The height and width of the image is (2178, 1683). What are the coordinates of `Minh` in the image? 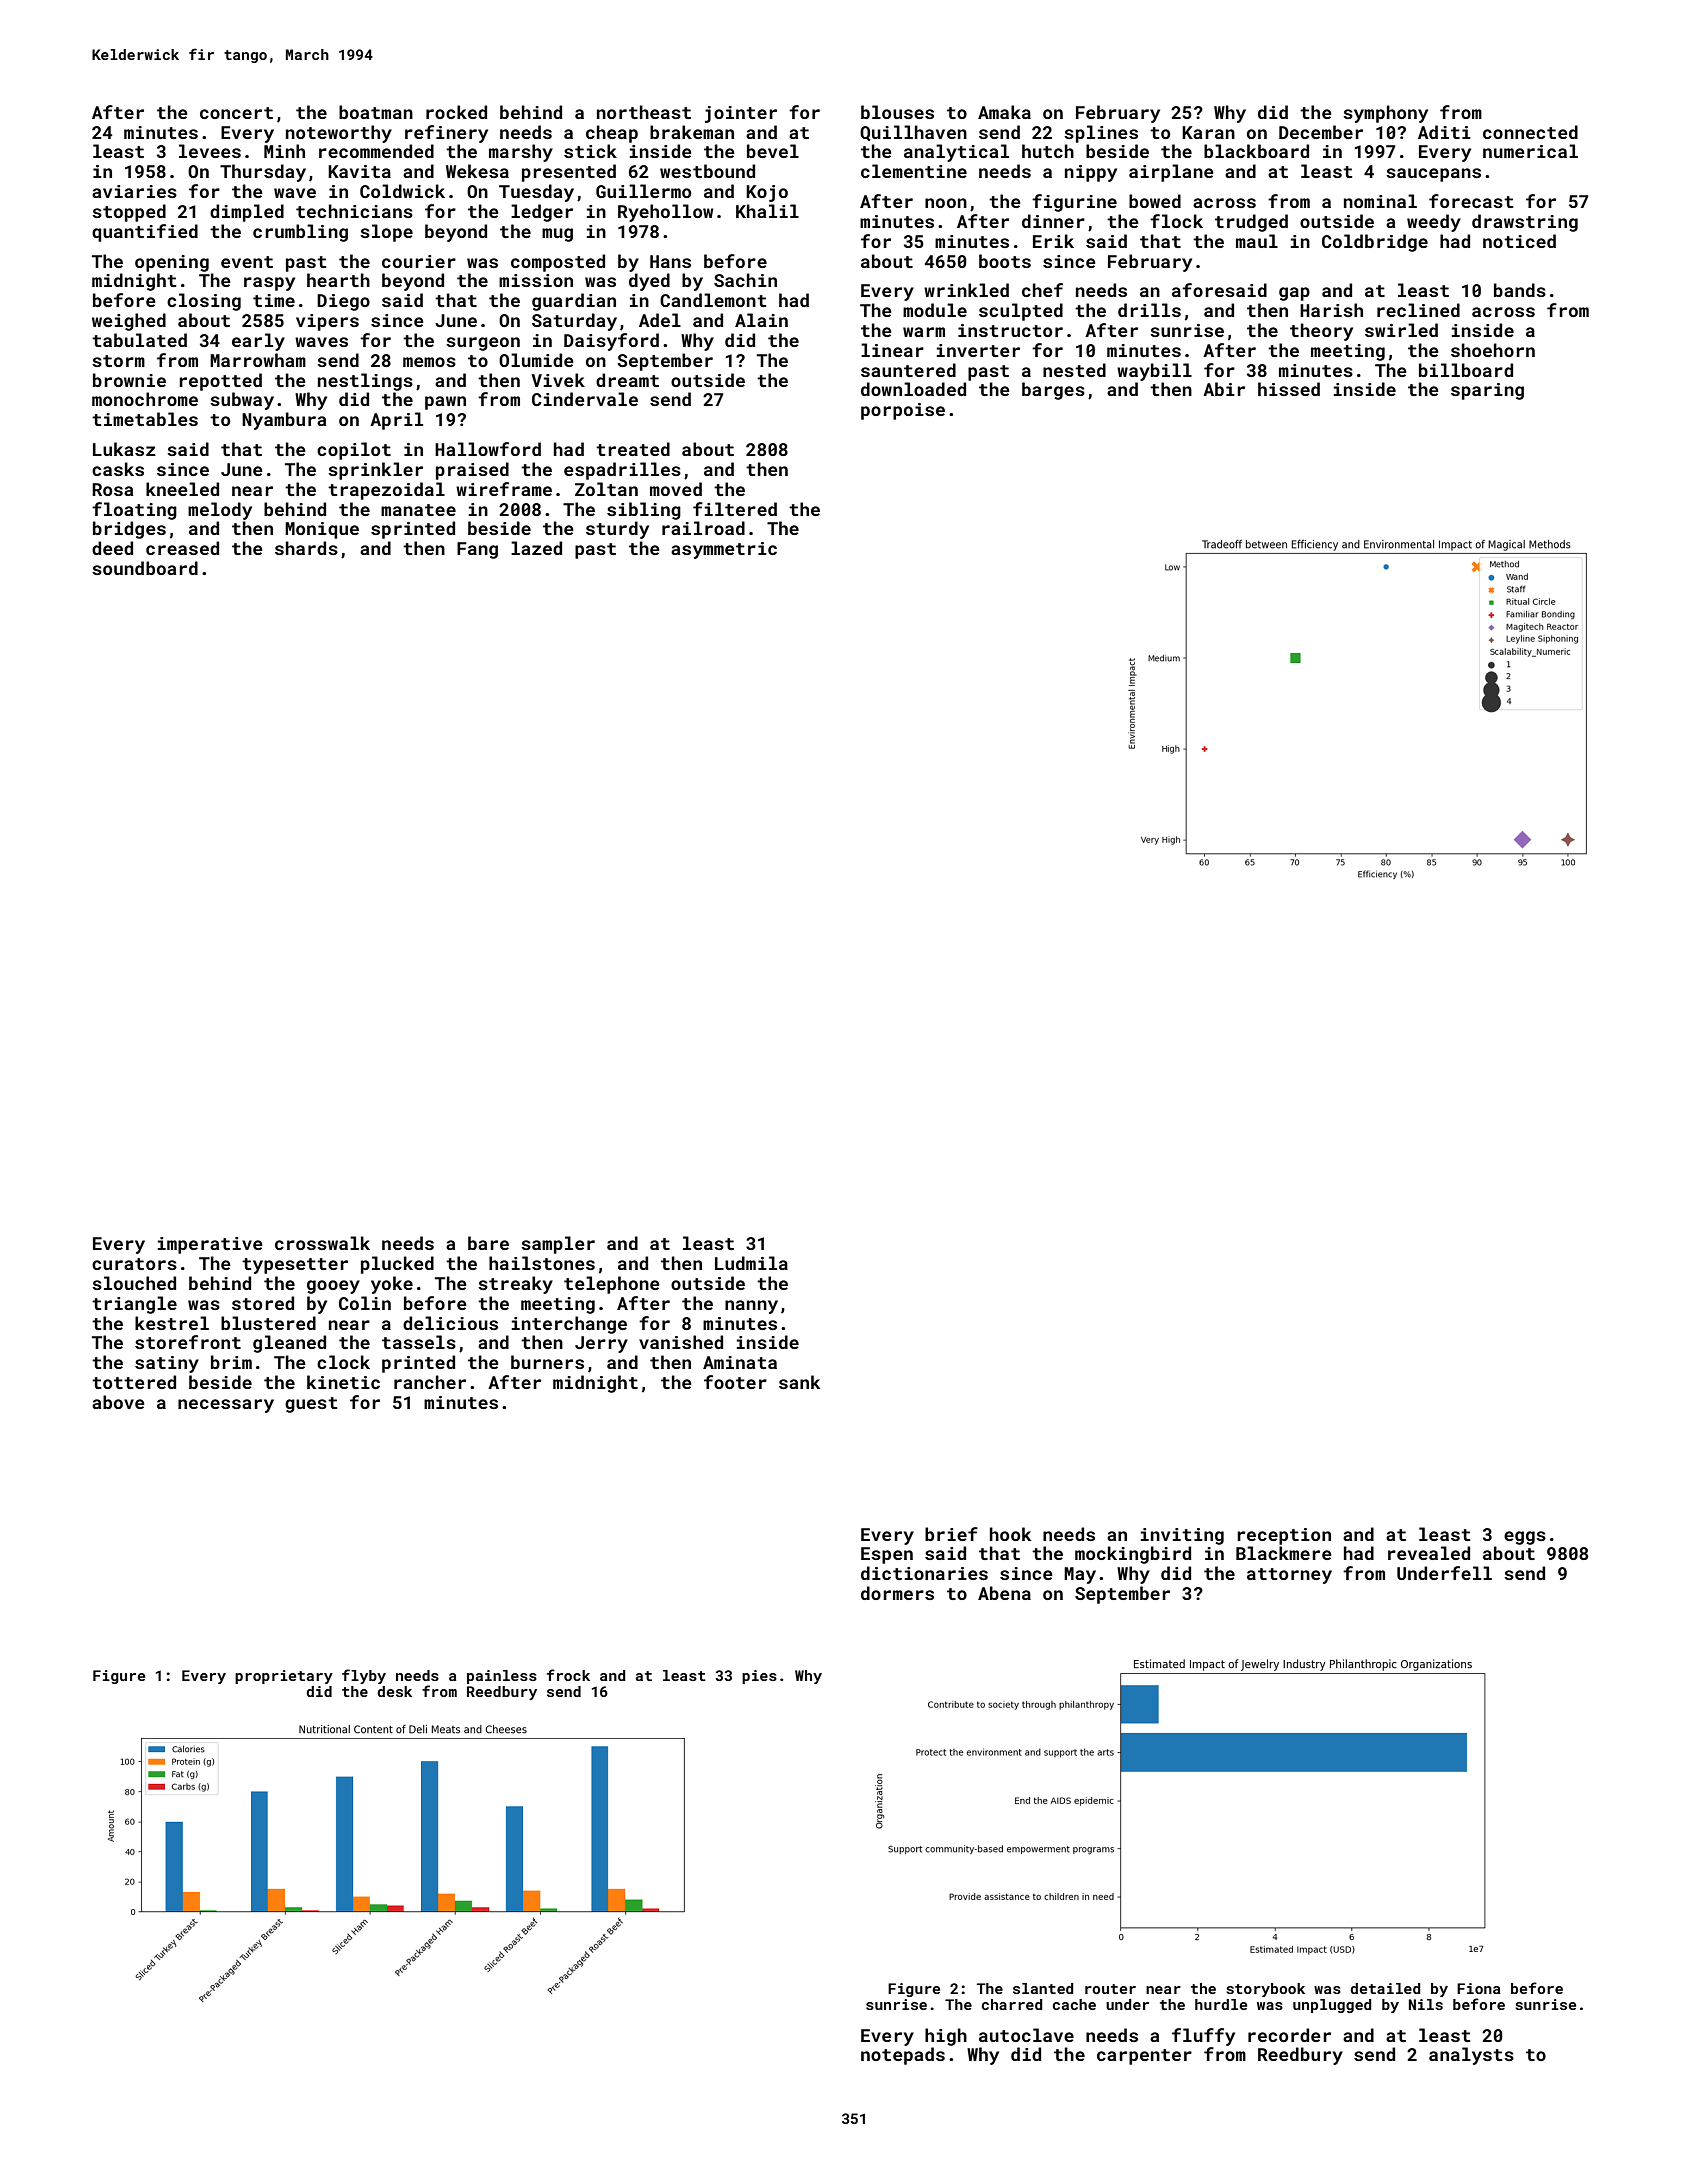 It's located at (284, 151).
